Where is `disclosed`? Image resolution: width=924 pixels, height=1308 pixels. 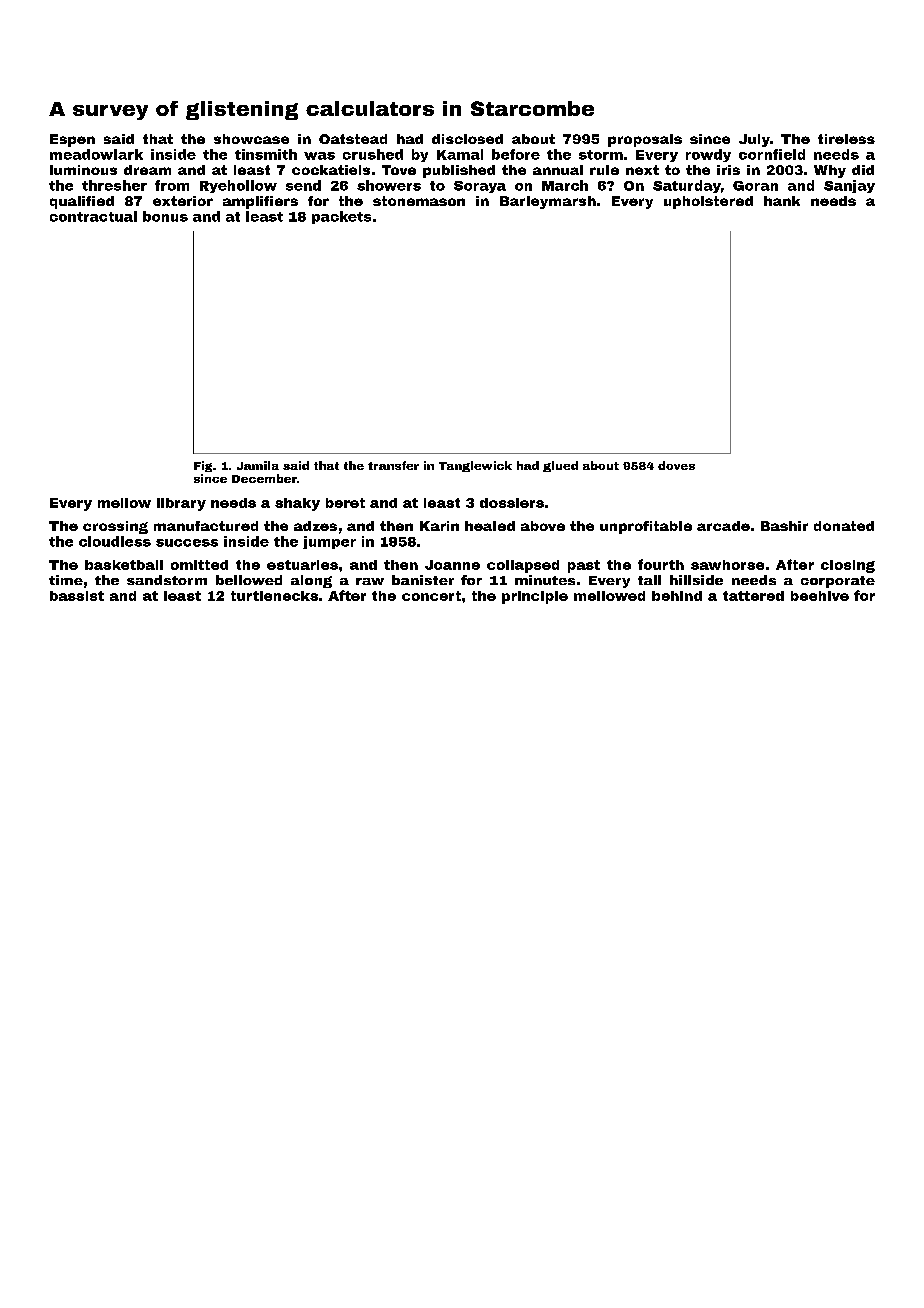
disclosed is located at coordinates (467, 139).
